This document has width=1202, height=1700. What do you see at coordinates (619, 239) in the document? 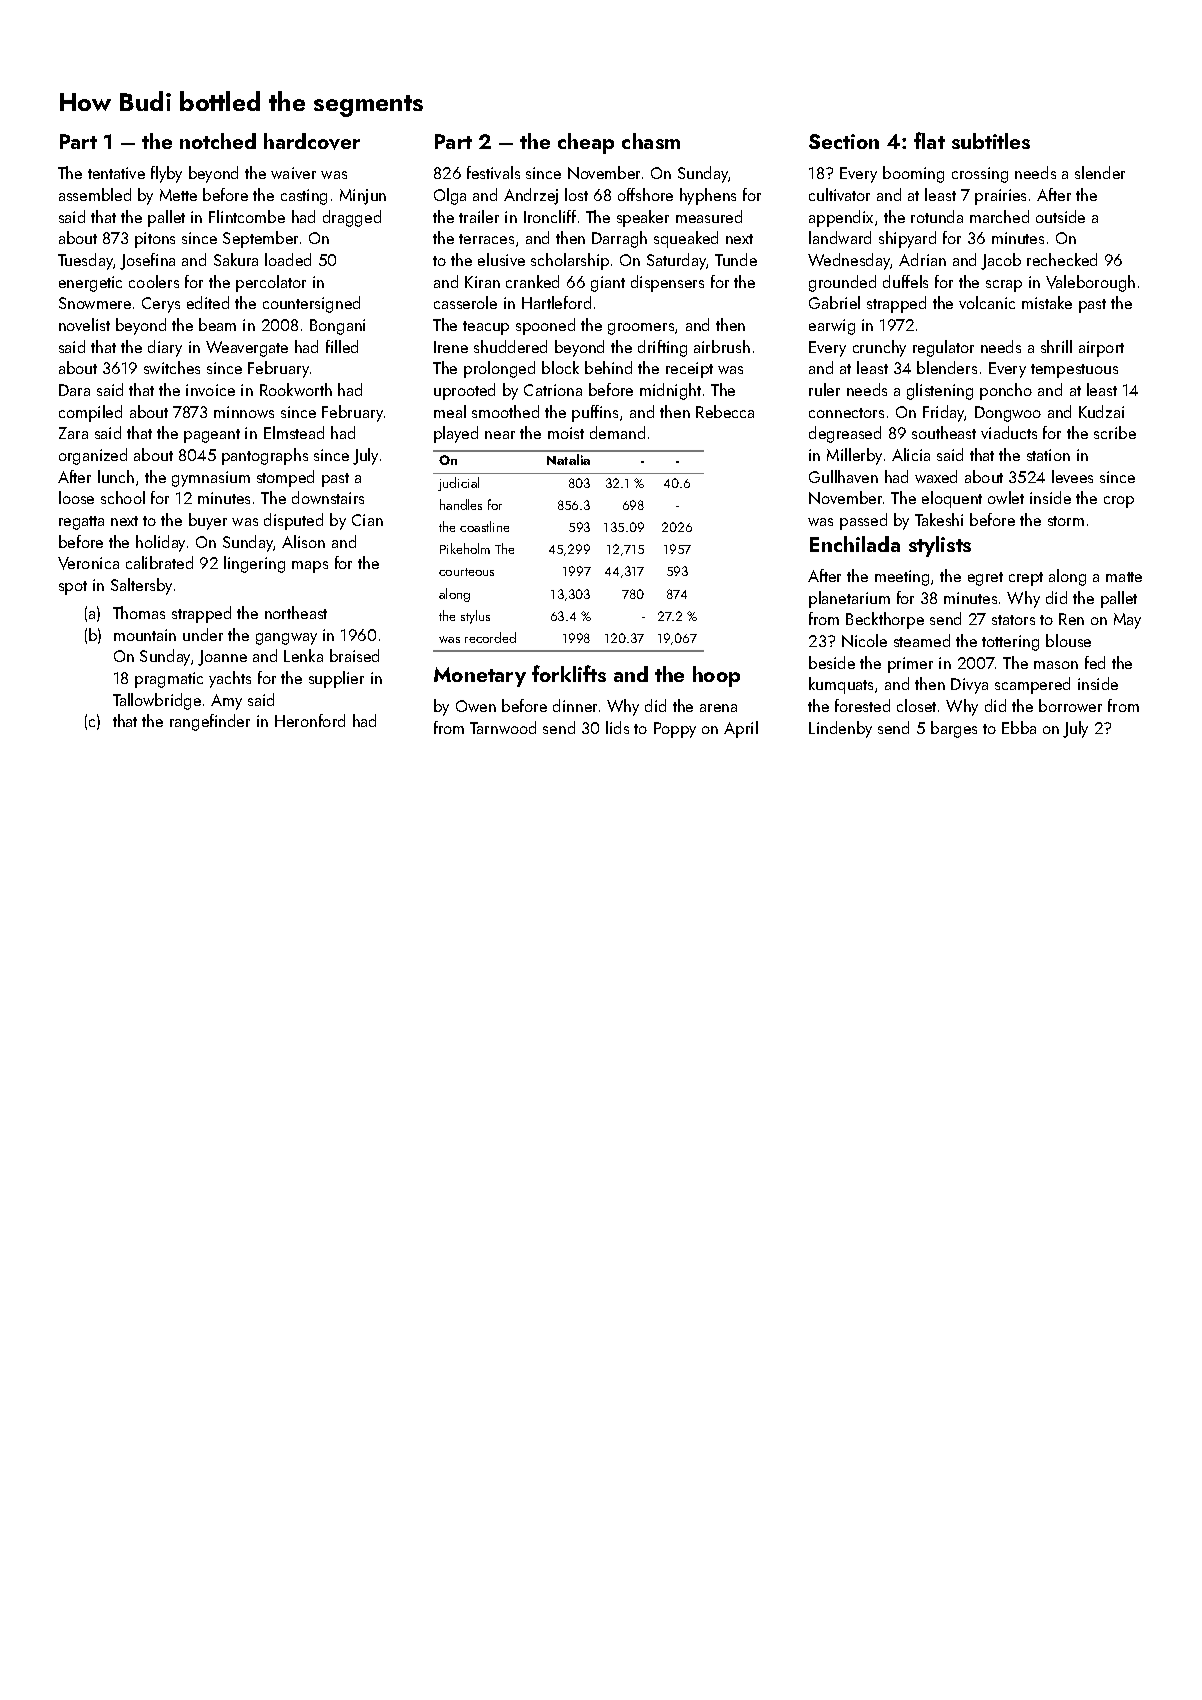
I see `Darragh` at bounding box center [619, 239].
